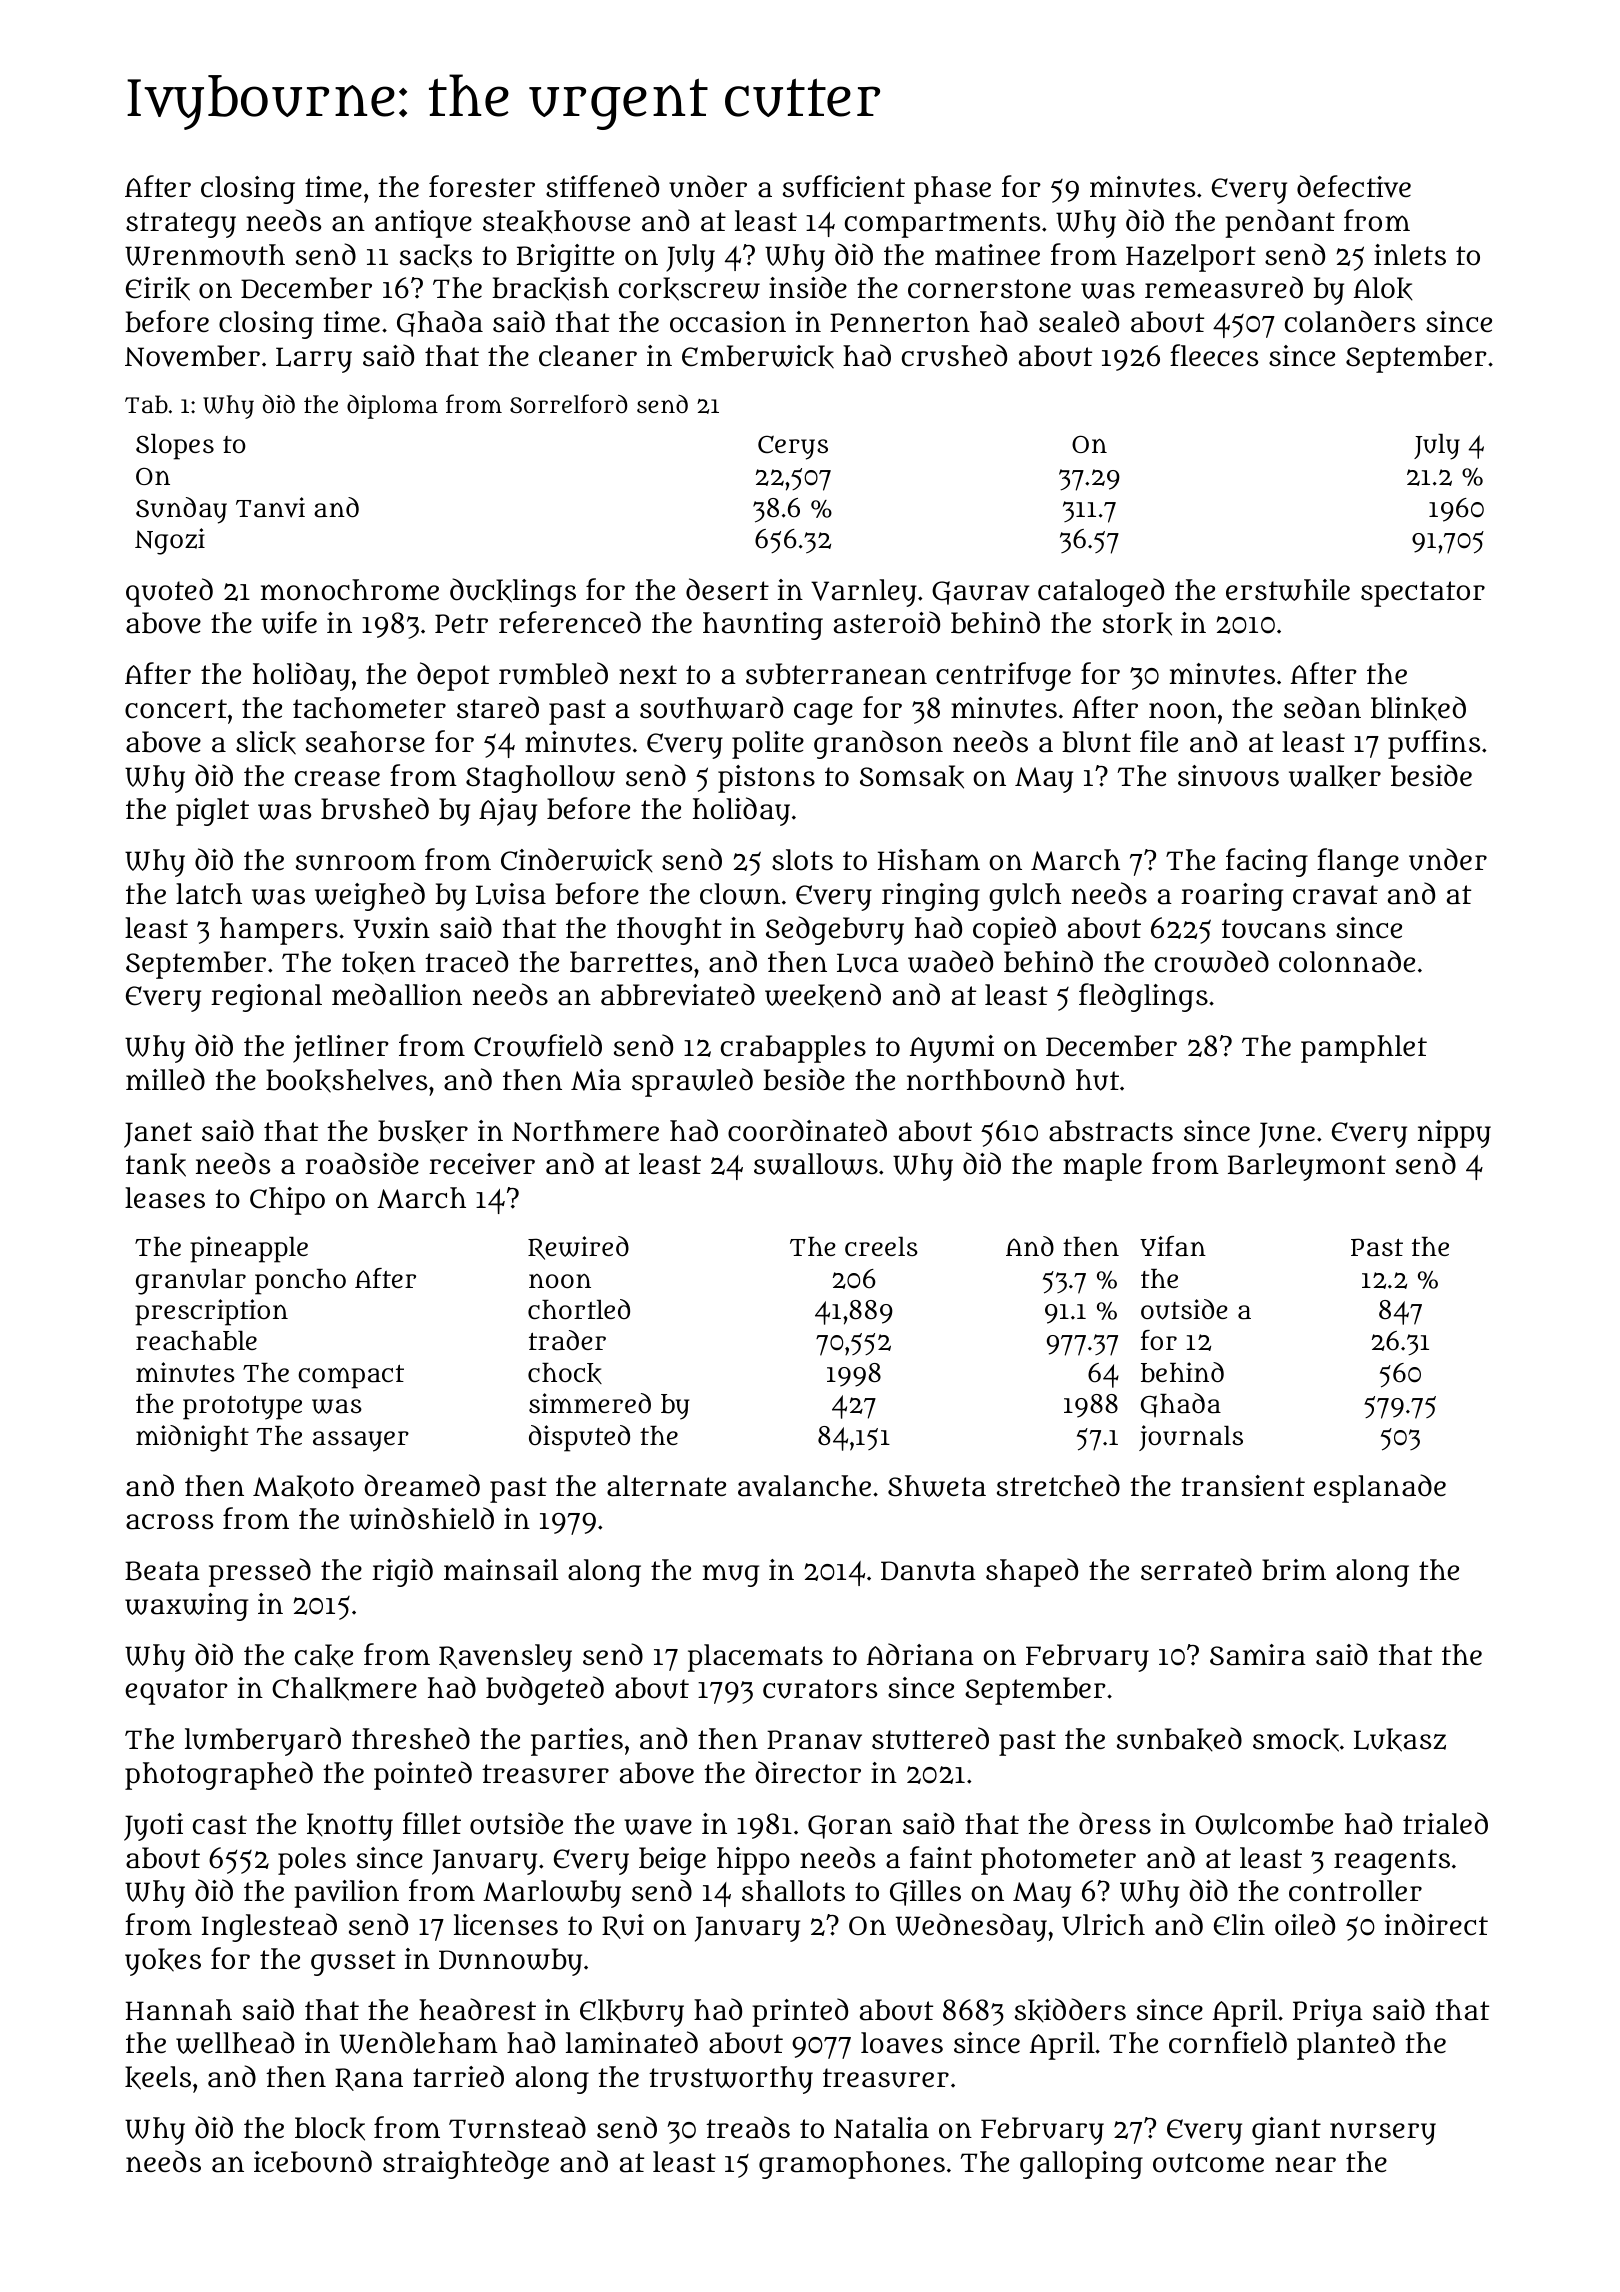 Image resolution: width=1620 pixels, height=2292 pixels. I want to click on Lukasz, so click(1400, 1740).
